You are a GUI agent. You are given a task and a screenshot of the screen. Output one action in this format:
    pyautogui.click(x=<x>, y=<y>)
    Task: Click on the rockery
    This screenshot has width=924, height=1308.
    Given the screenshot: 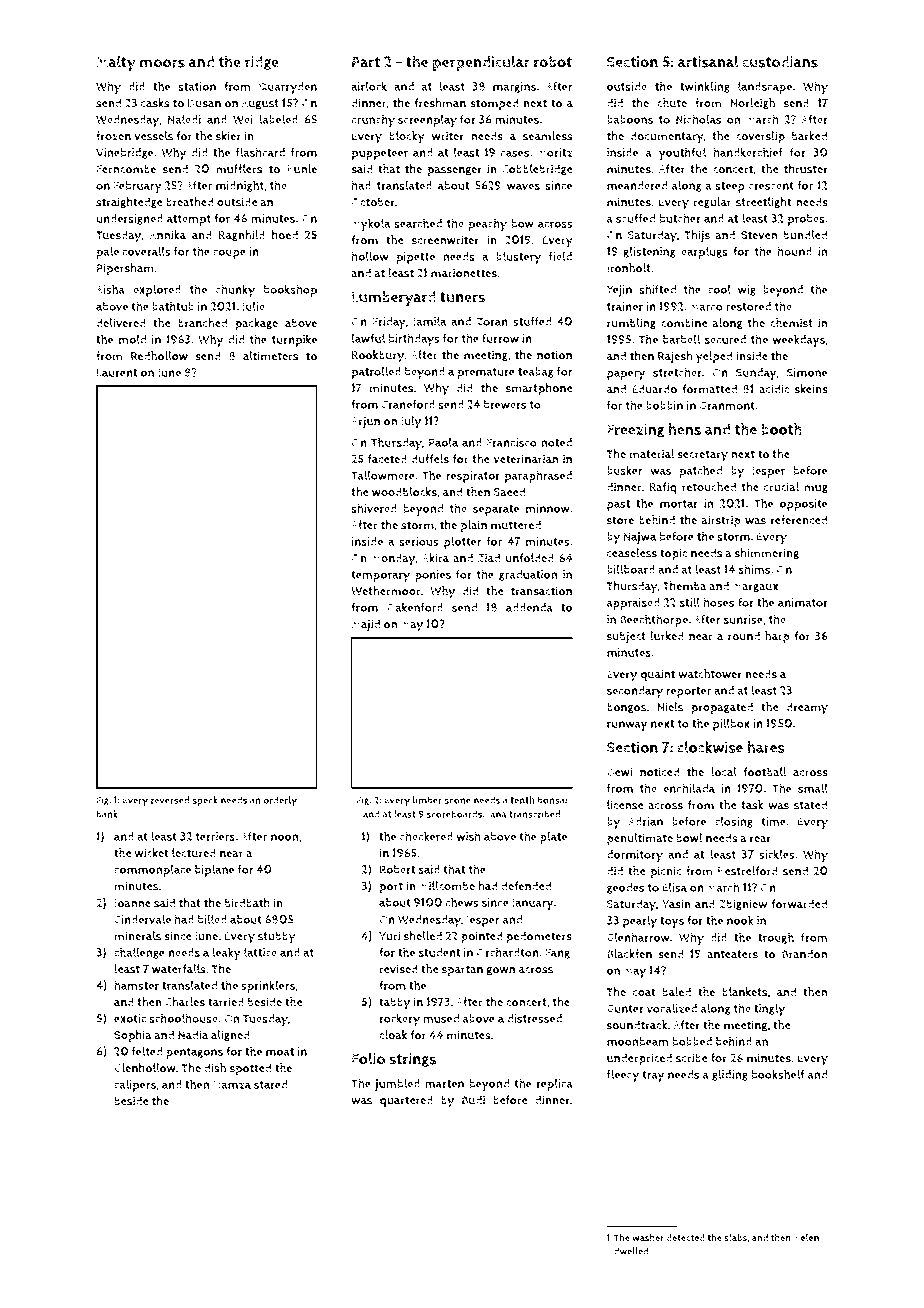 What is the action you would take?
    pyautogui.click(x=399, y=1019)
